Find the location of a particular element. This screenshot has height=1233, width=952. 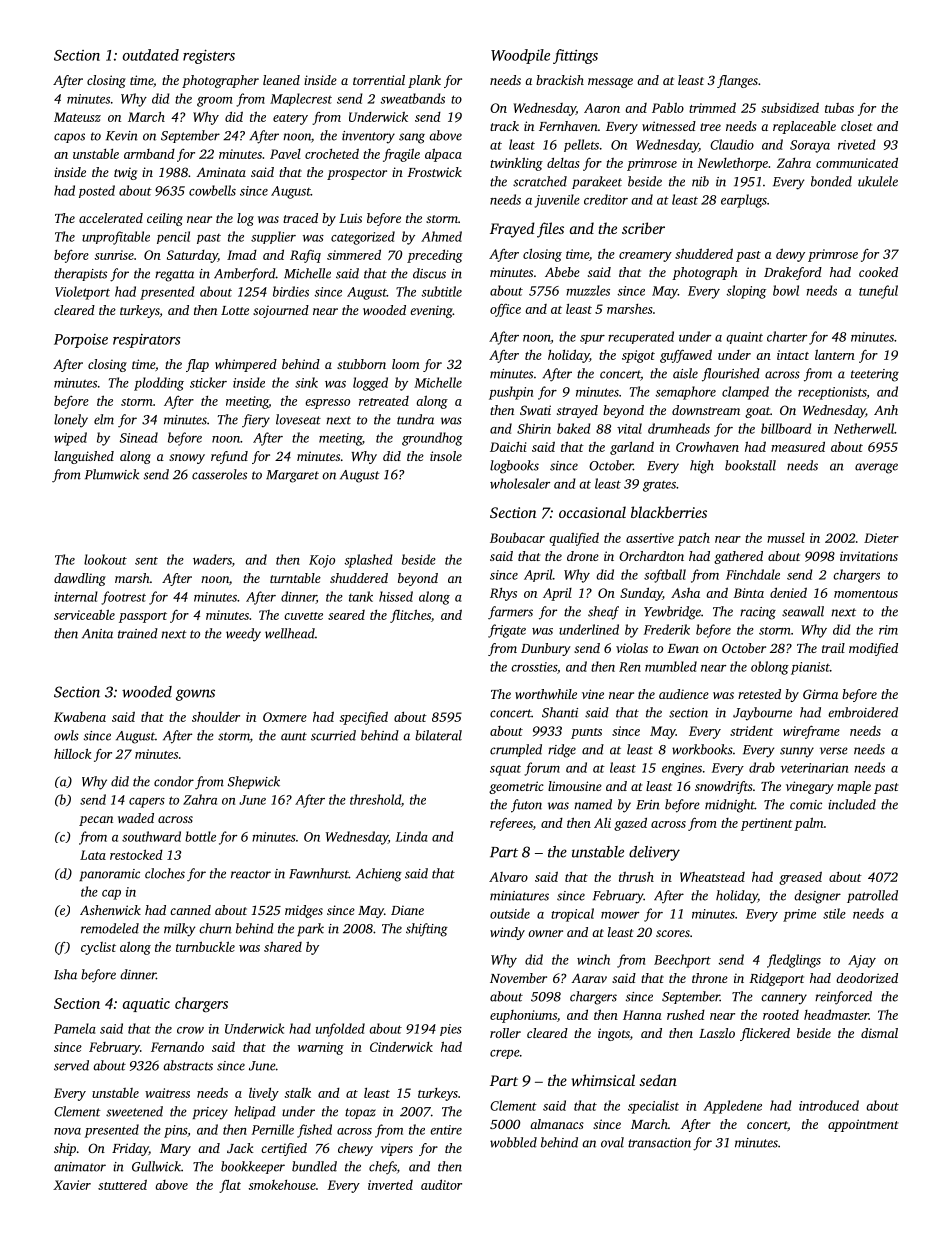

whimsical is located at coordinates (603, 1080).
